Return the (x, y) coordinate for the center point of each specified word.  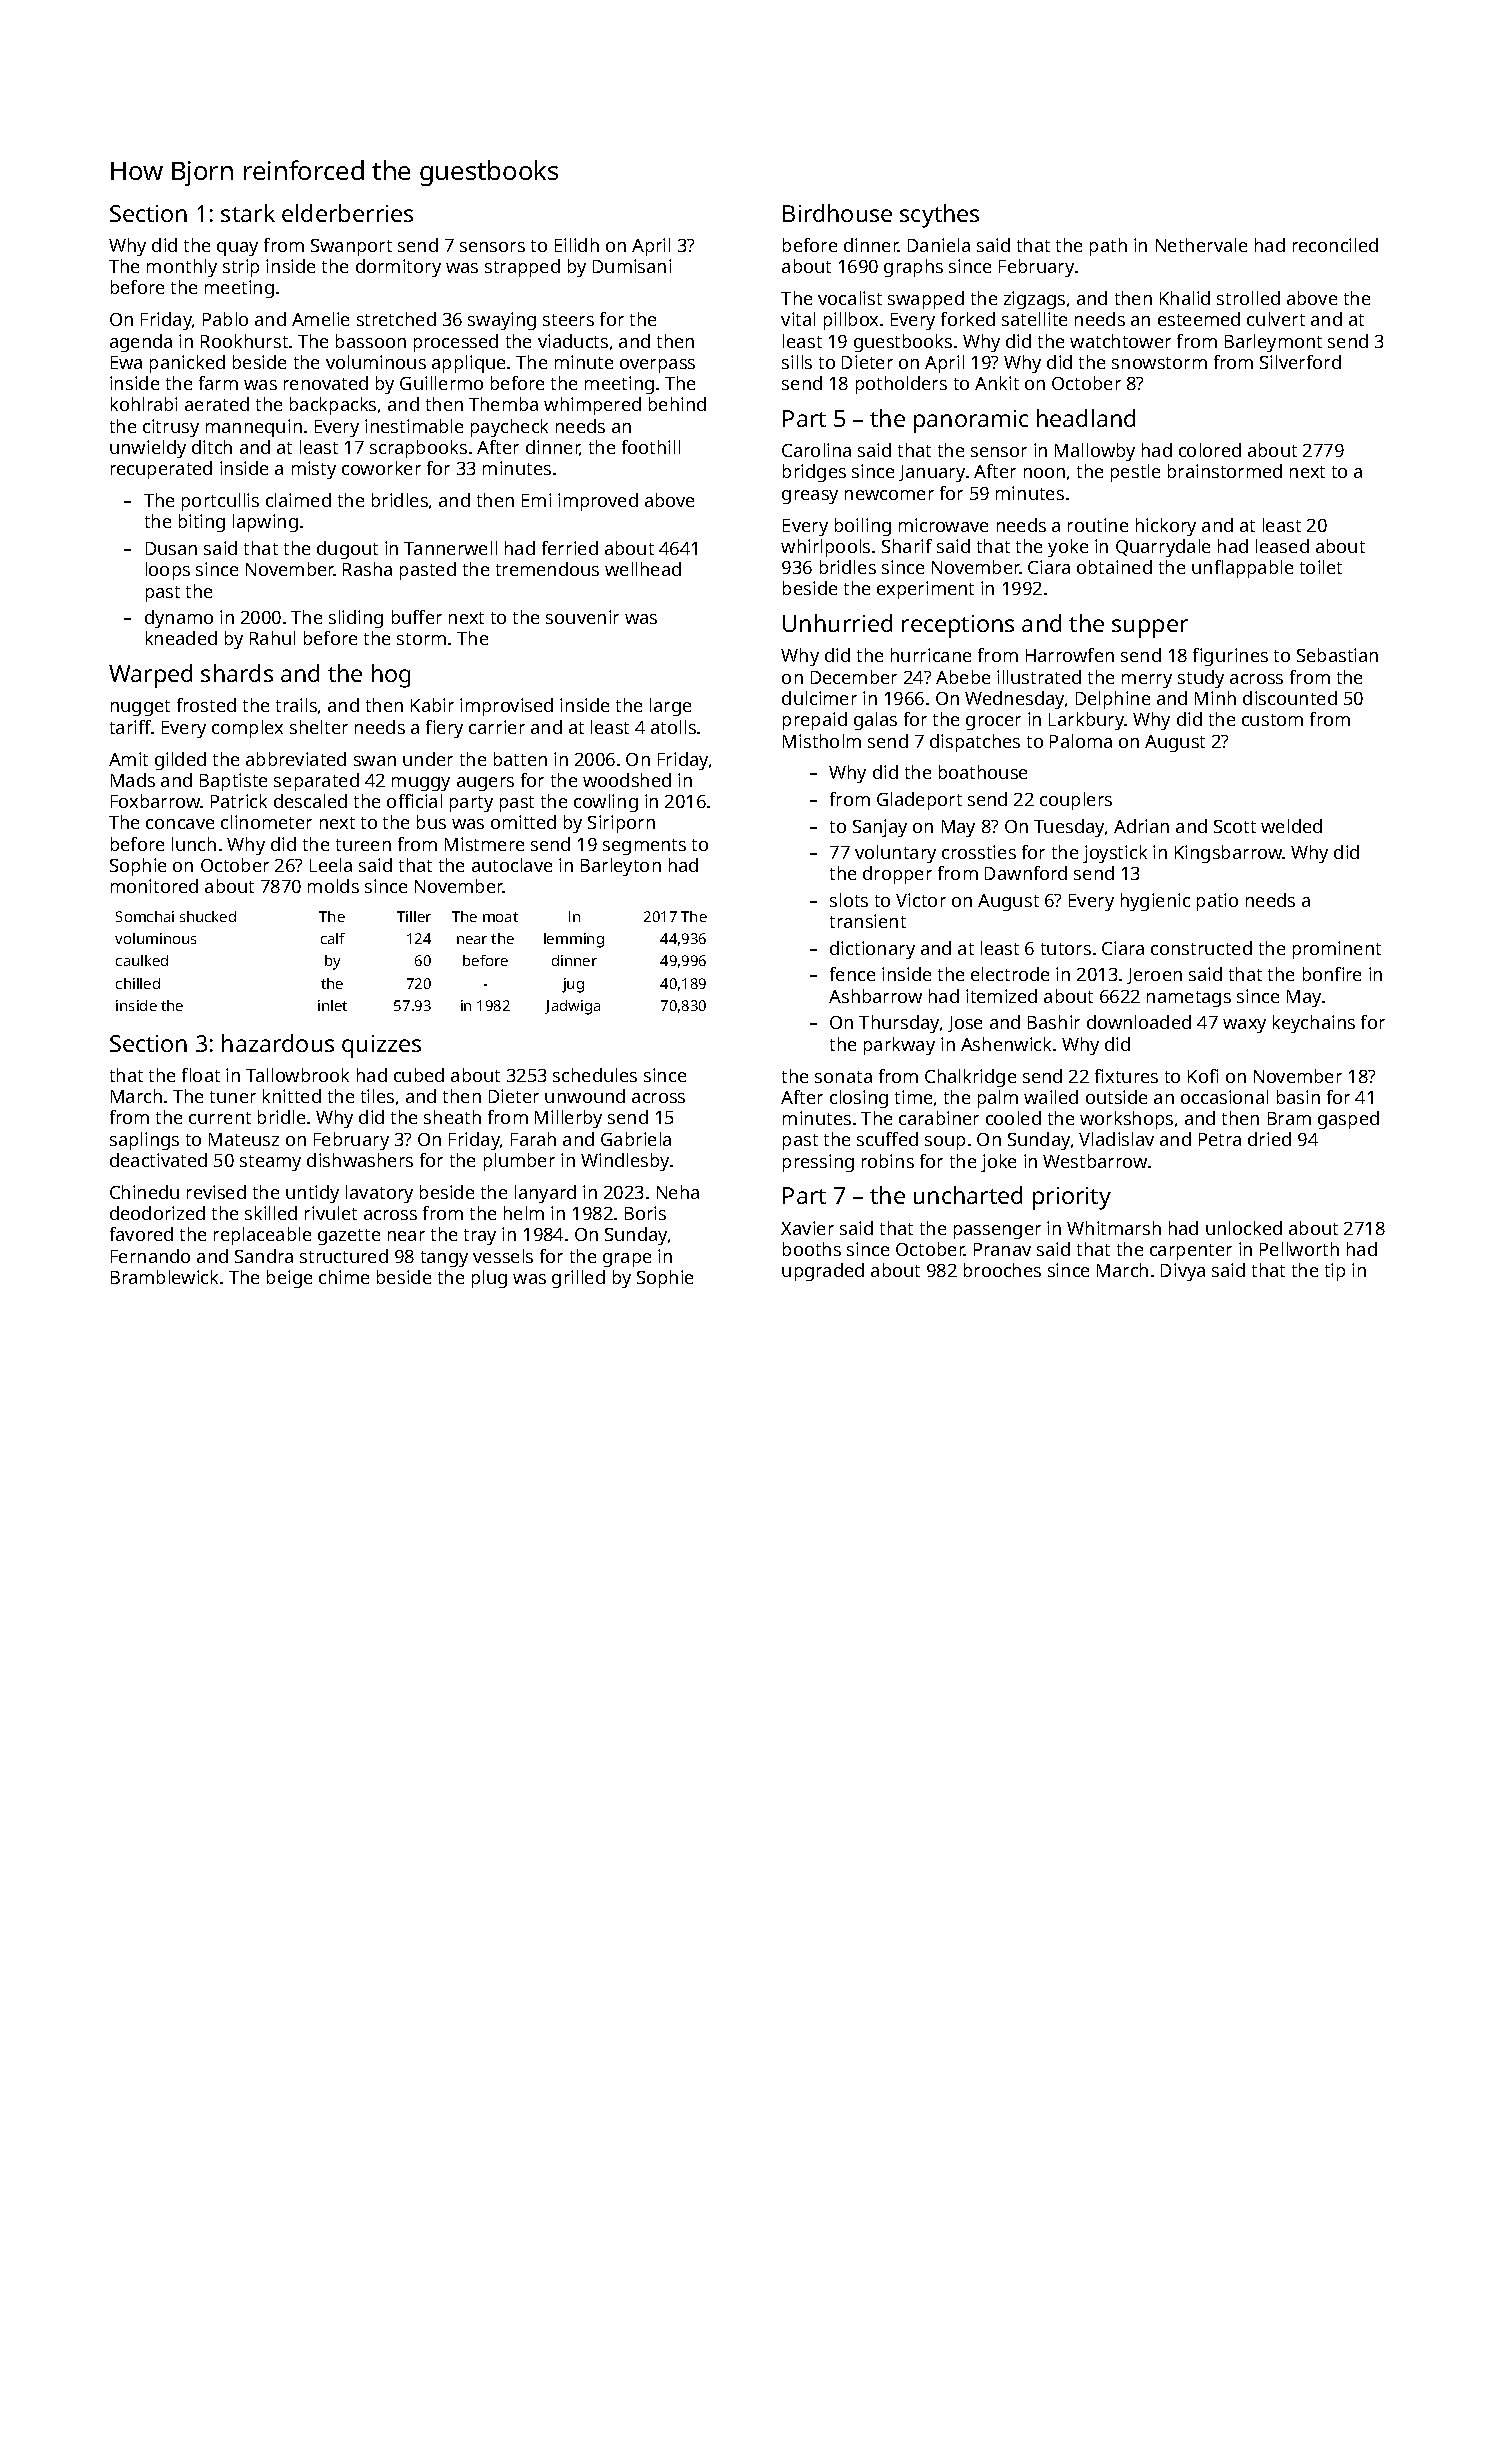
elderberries (347, 213)
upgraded (823, 1272)
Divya (1183, 1272)
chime (344, 1277)
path (1108, 247)
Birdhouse (837, 213)
